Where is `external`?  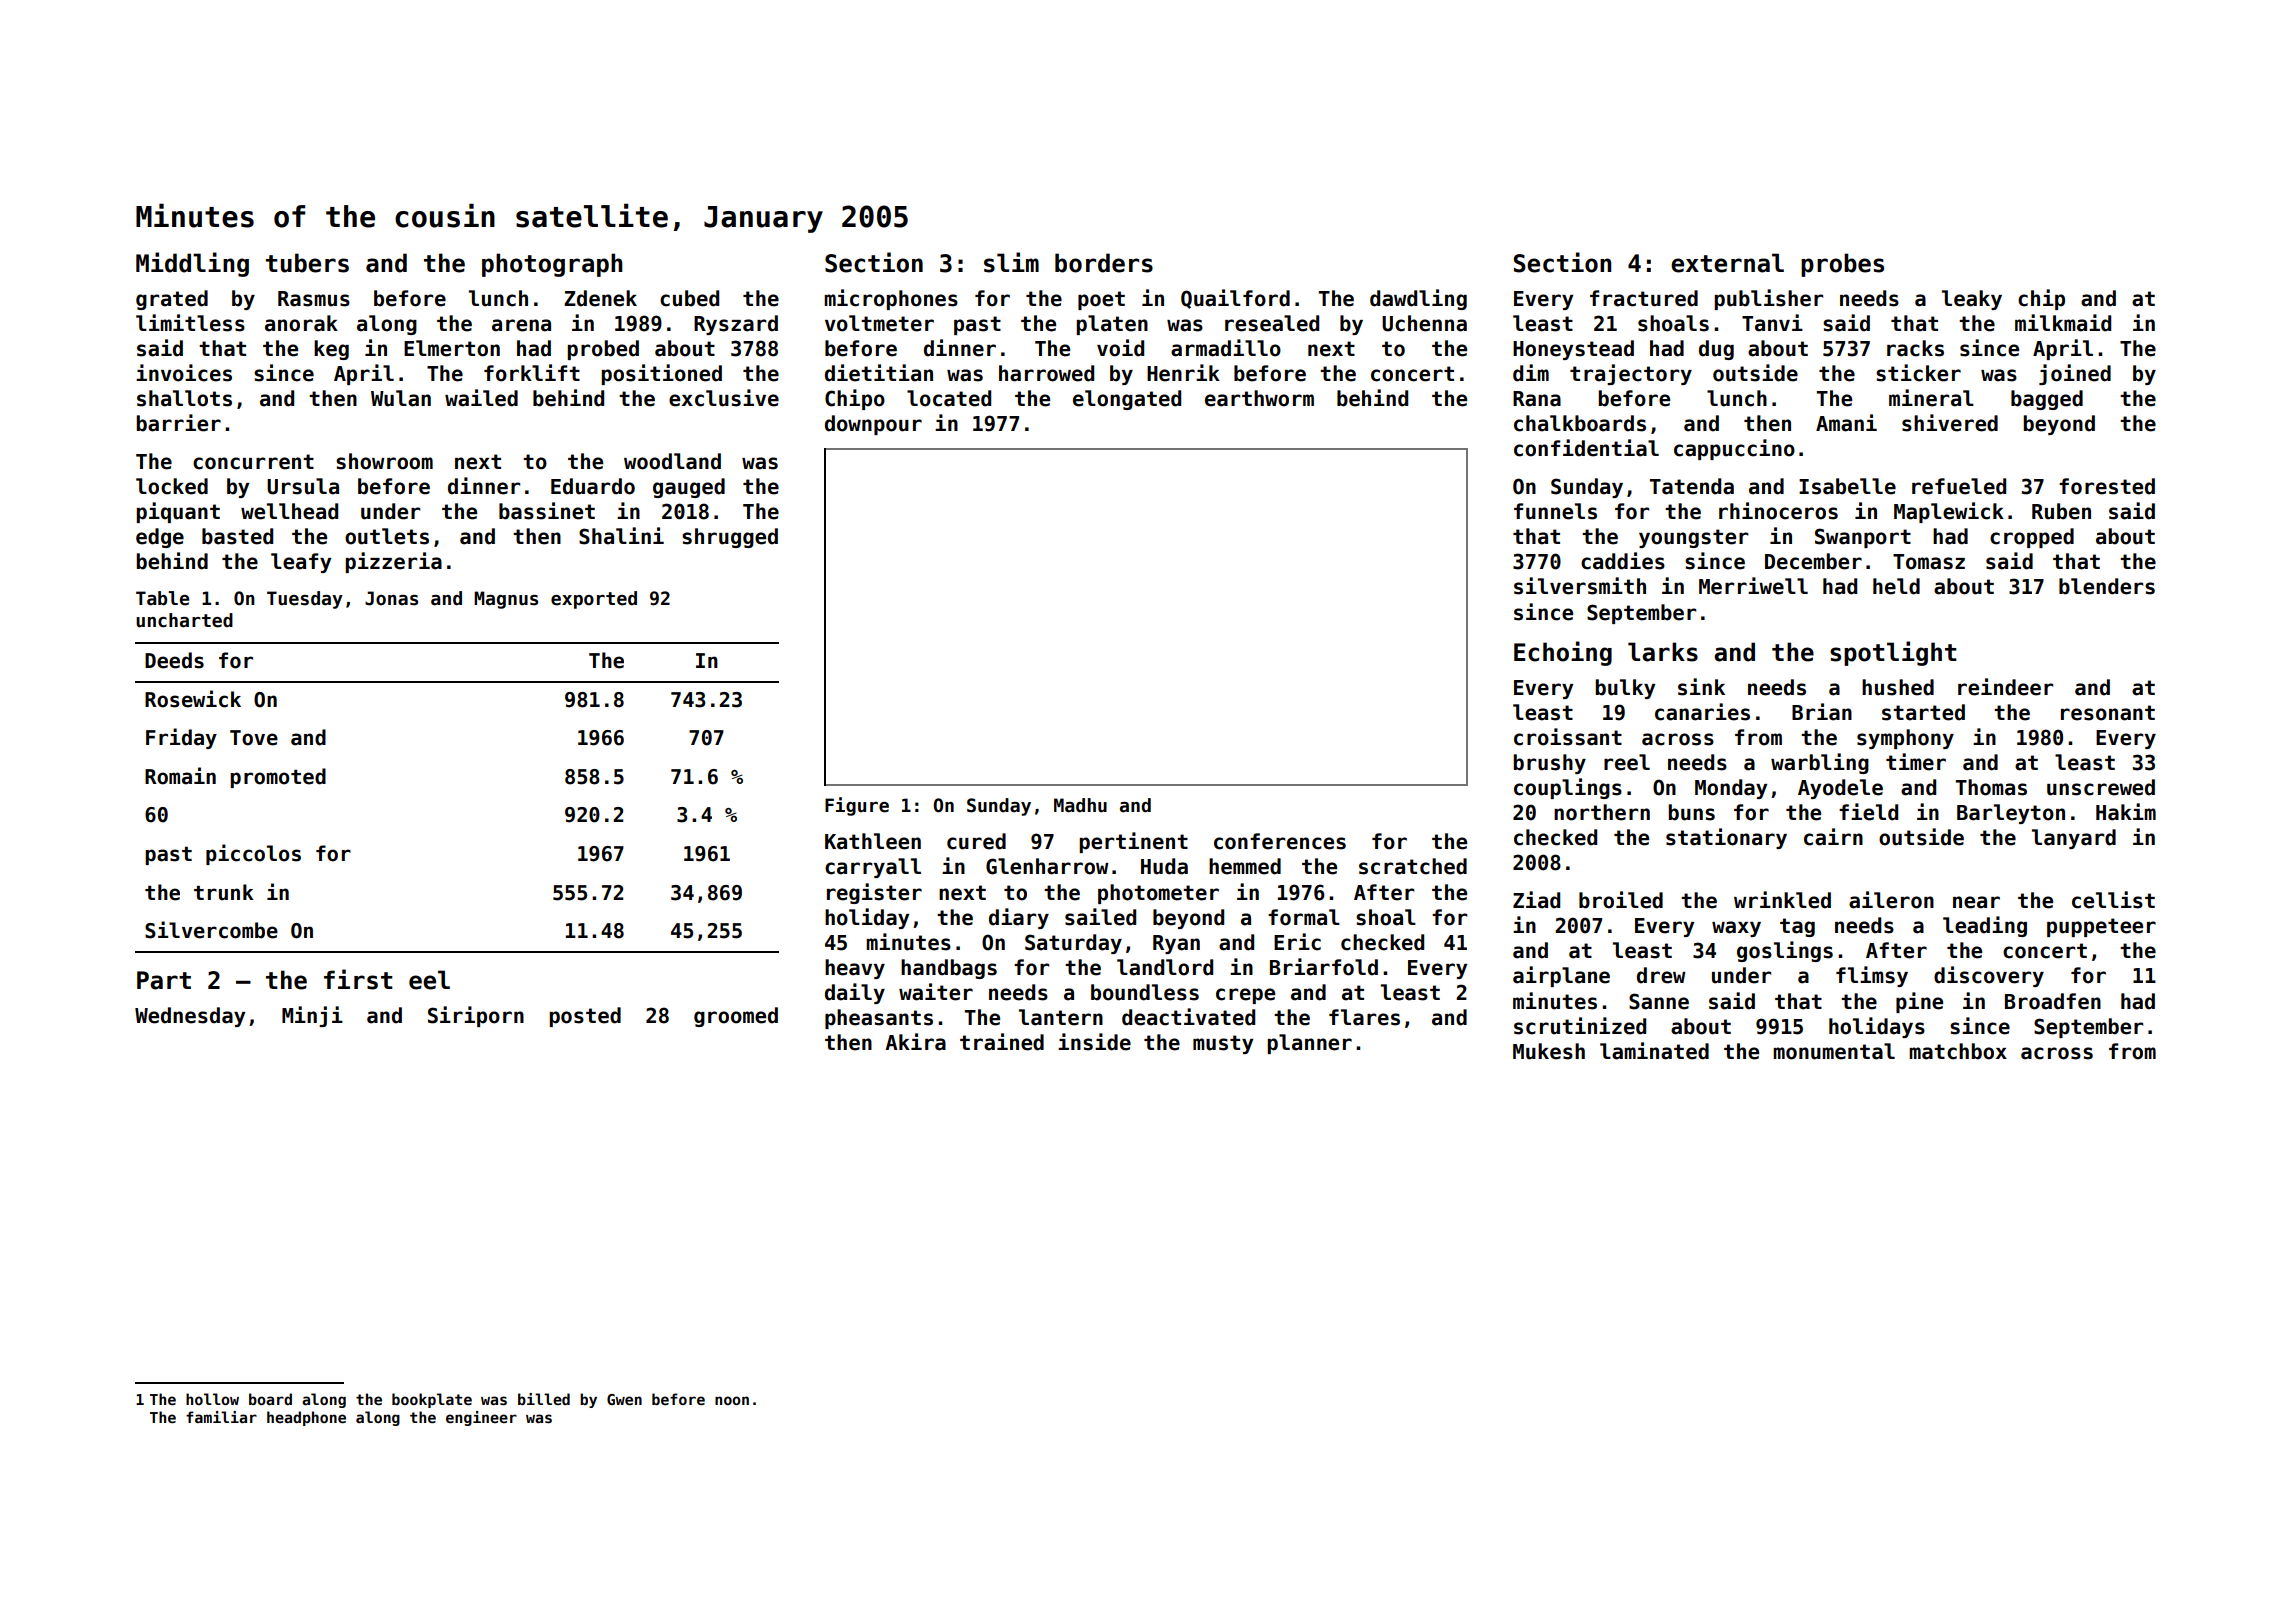 external is located at coordinates (1727, 263).
